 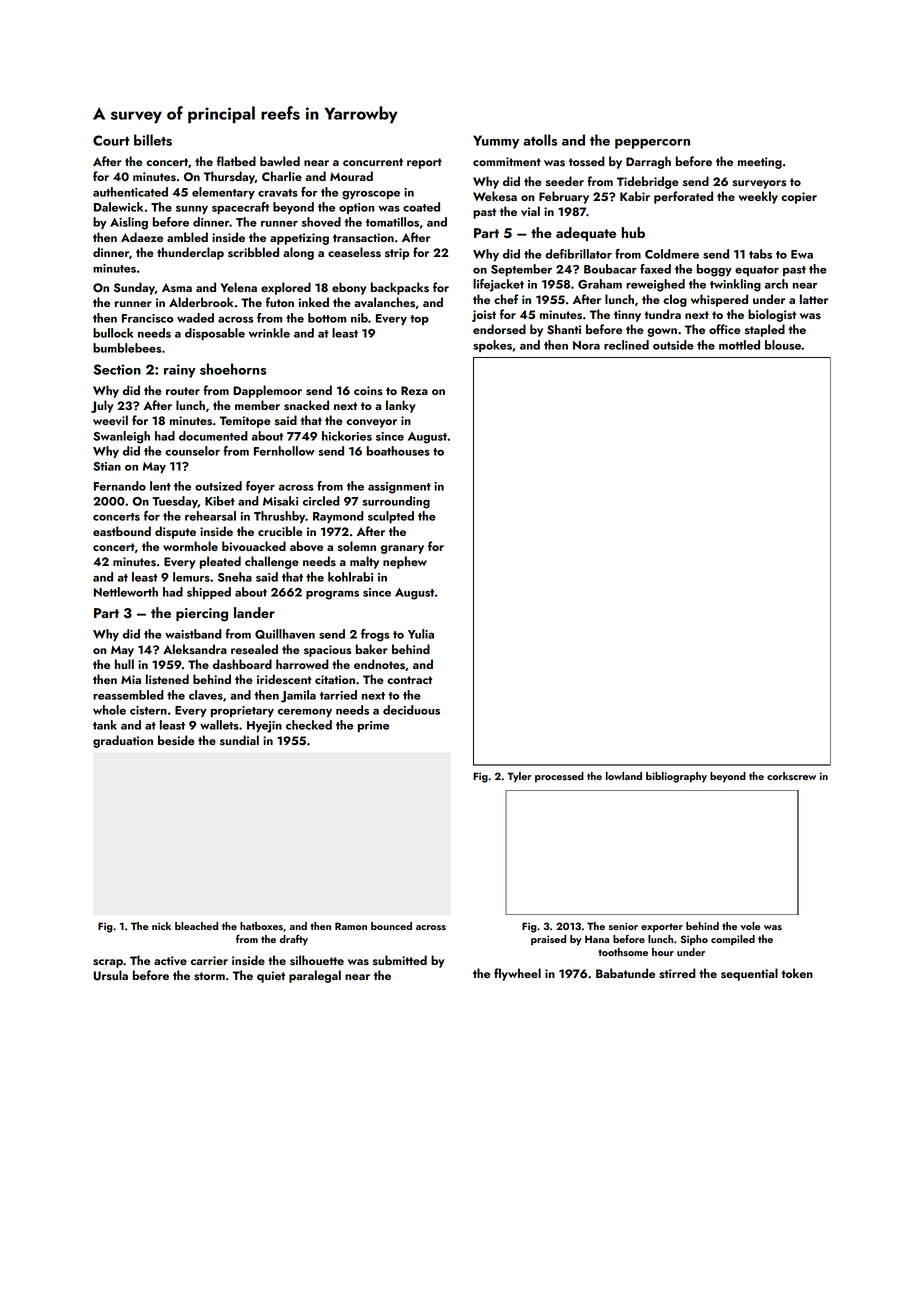 What do you see at coordinates (399, 488) in the image?
I see `assignment` at bounding box center [399, 488].
